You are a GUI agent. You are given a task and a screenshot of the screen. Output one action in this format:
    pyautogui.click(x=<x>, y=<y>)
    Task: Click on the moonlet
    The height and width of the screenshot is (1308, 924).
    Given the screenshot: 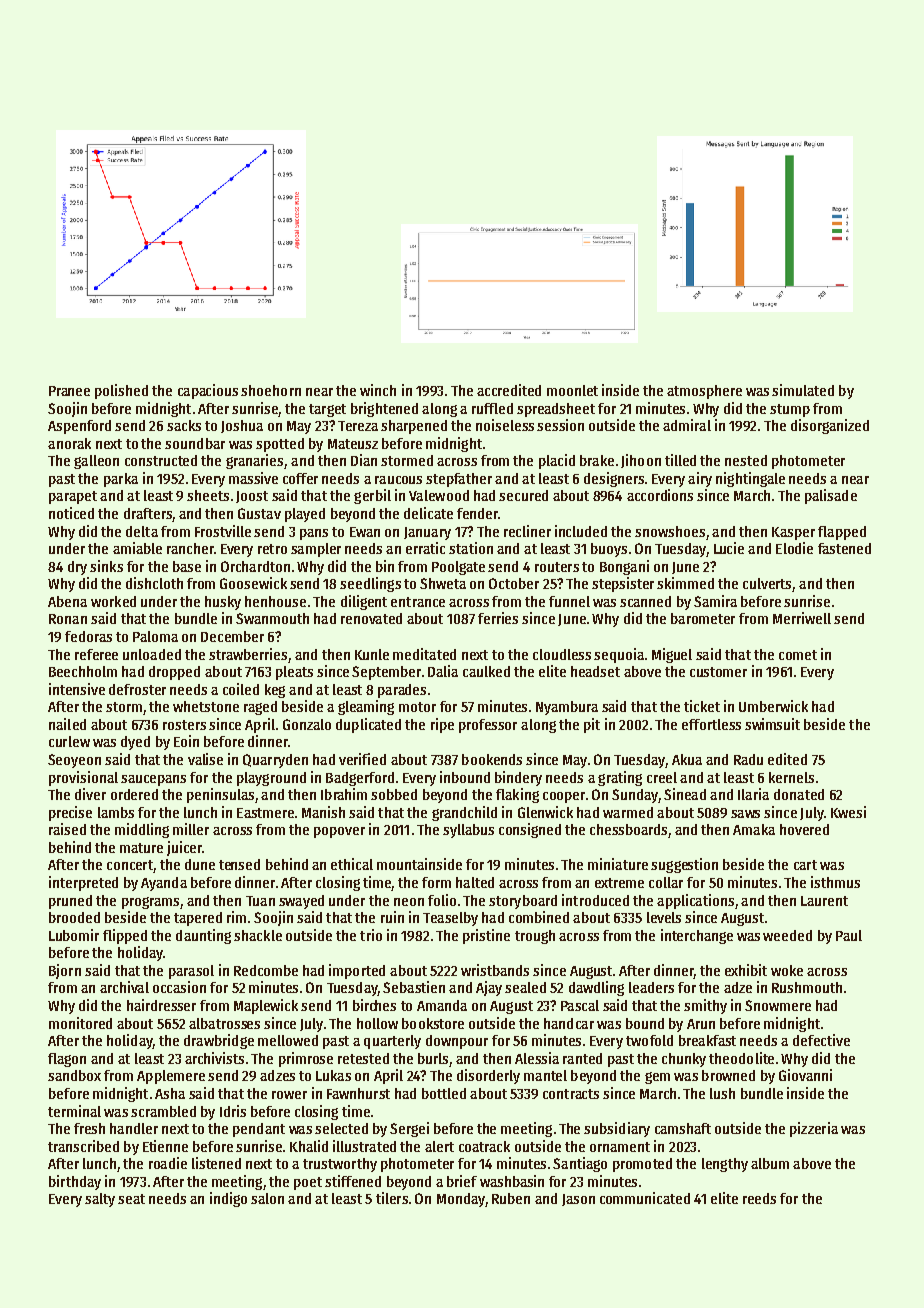 What is the action you would take?
    pyautogui.click(x=572, y=390)
